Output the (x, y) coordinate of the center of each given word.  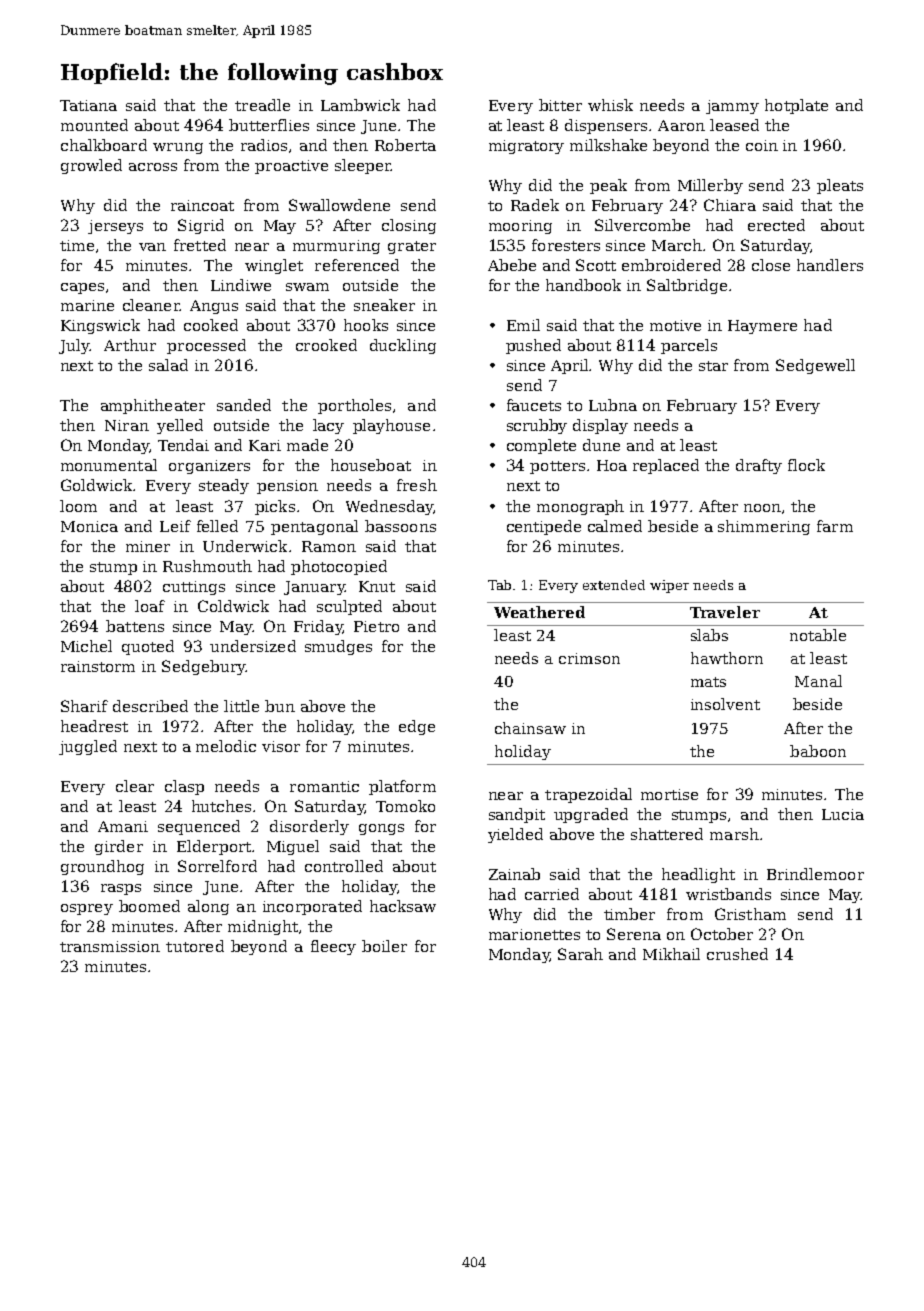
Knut (377, 586)
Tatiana (88, 105)
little (241, 706)
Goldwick (96, 485)
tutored (195, 946)
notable (818, 635)
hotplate (796, 106)
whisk (610, 105)
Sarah (580, 954)
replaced (666, 466)
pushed (533, 346)
